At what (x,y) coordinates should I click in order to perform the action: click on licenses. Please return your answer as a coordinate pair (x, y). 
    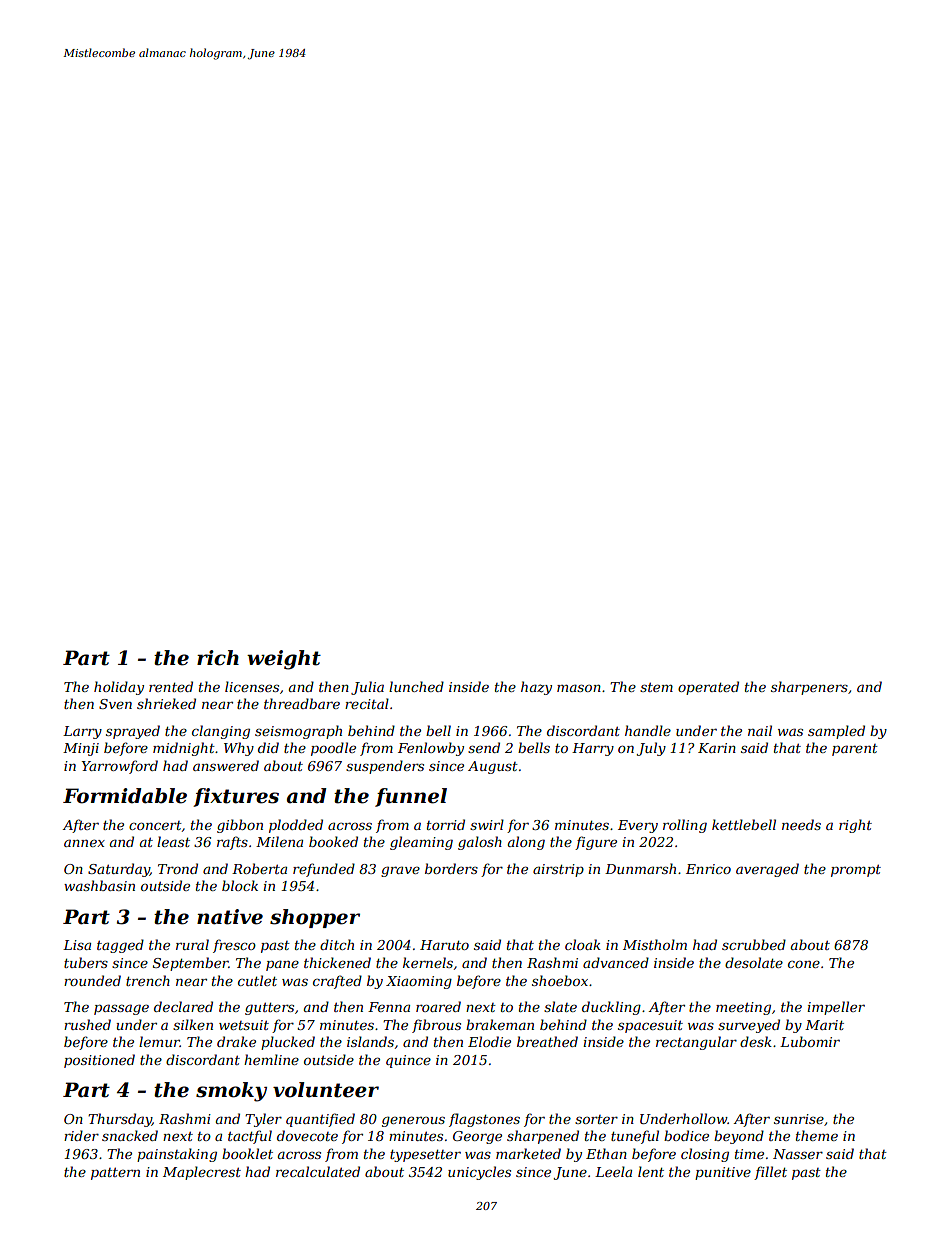
    Looking at the image, I should click on (252, 686).
